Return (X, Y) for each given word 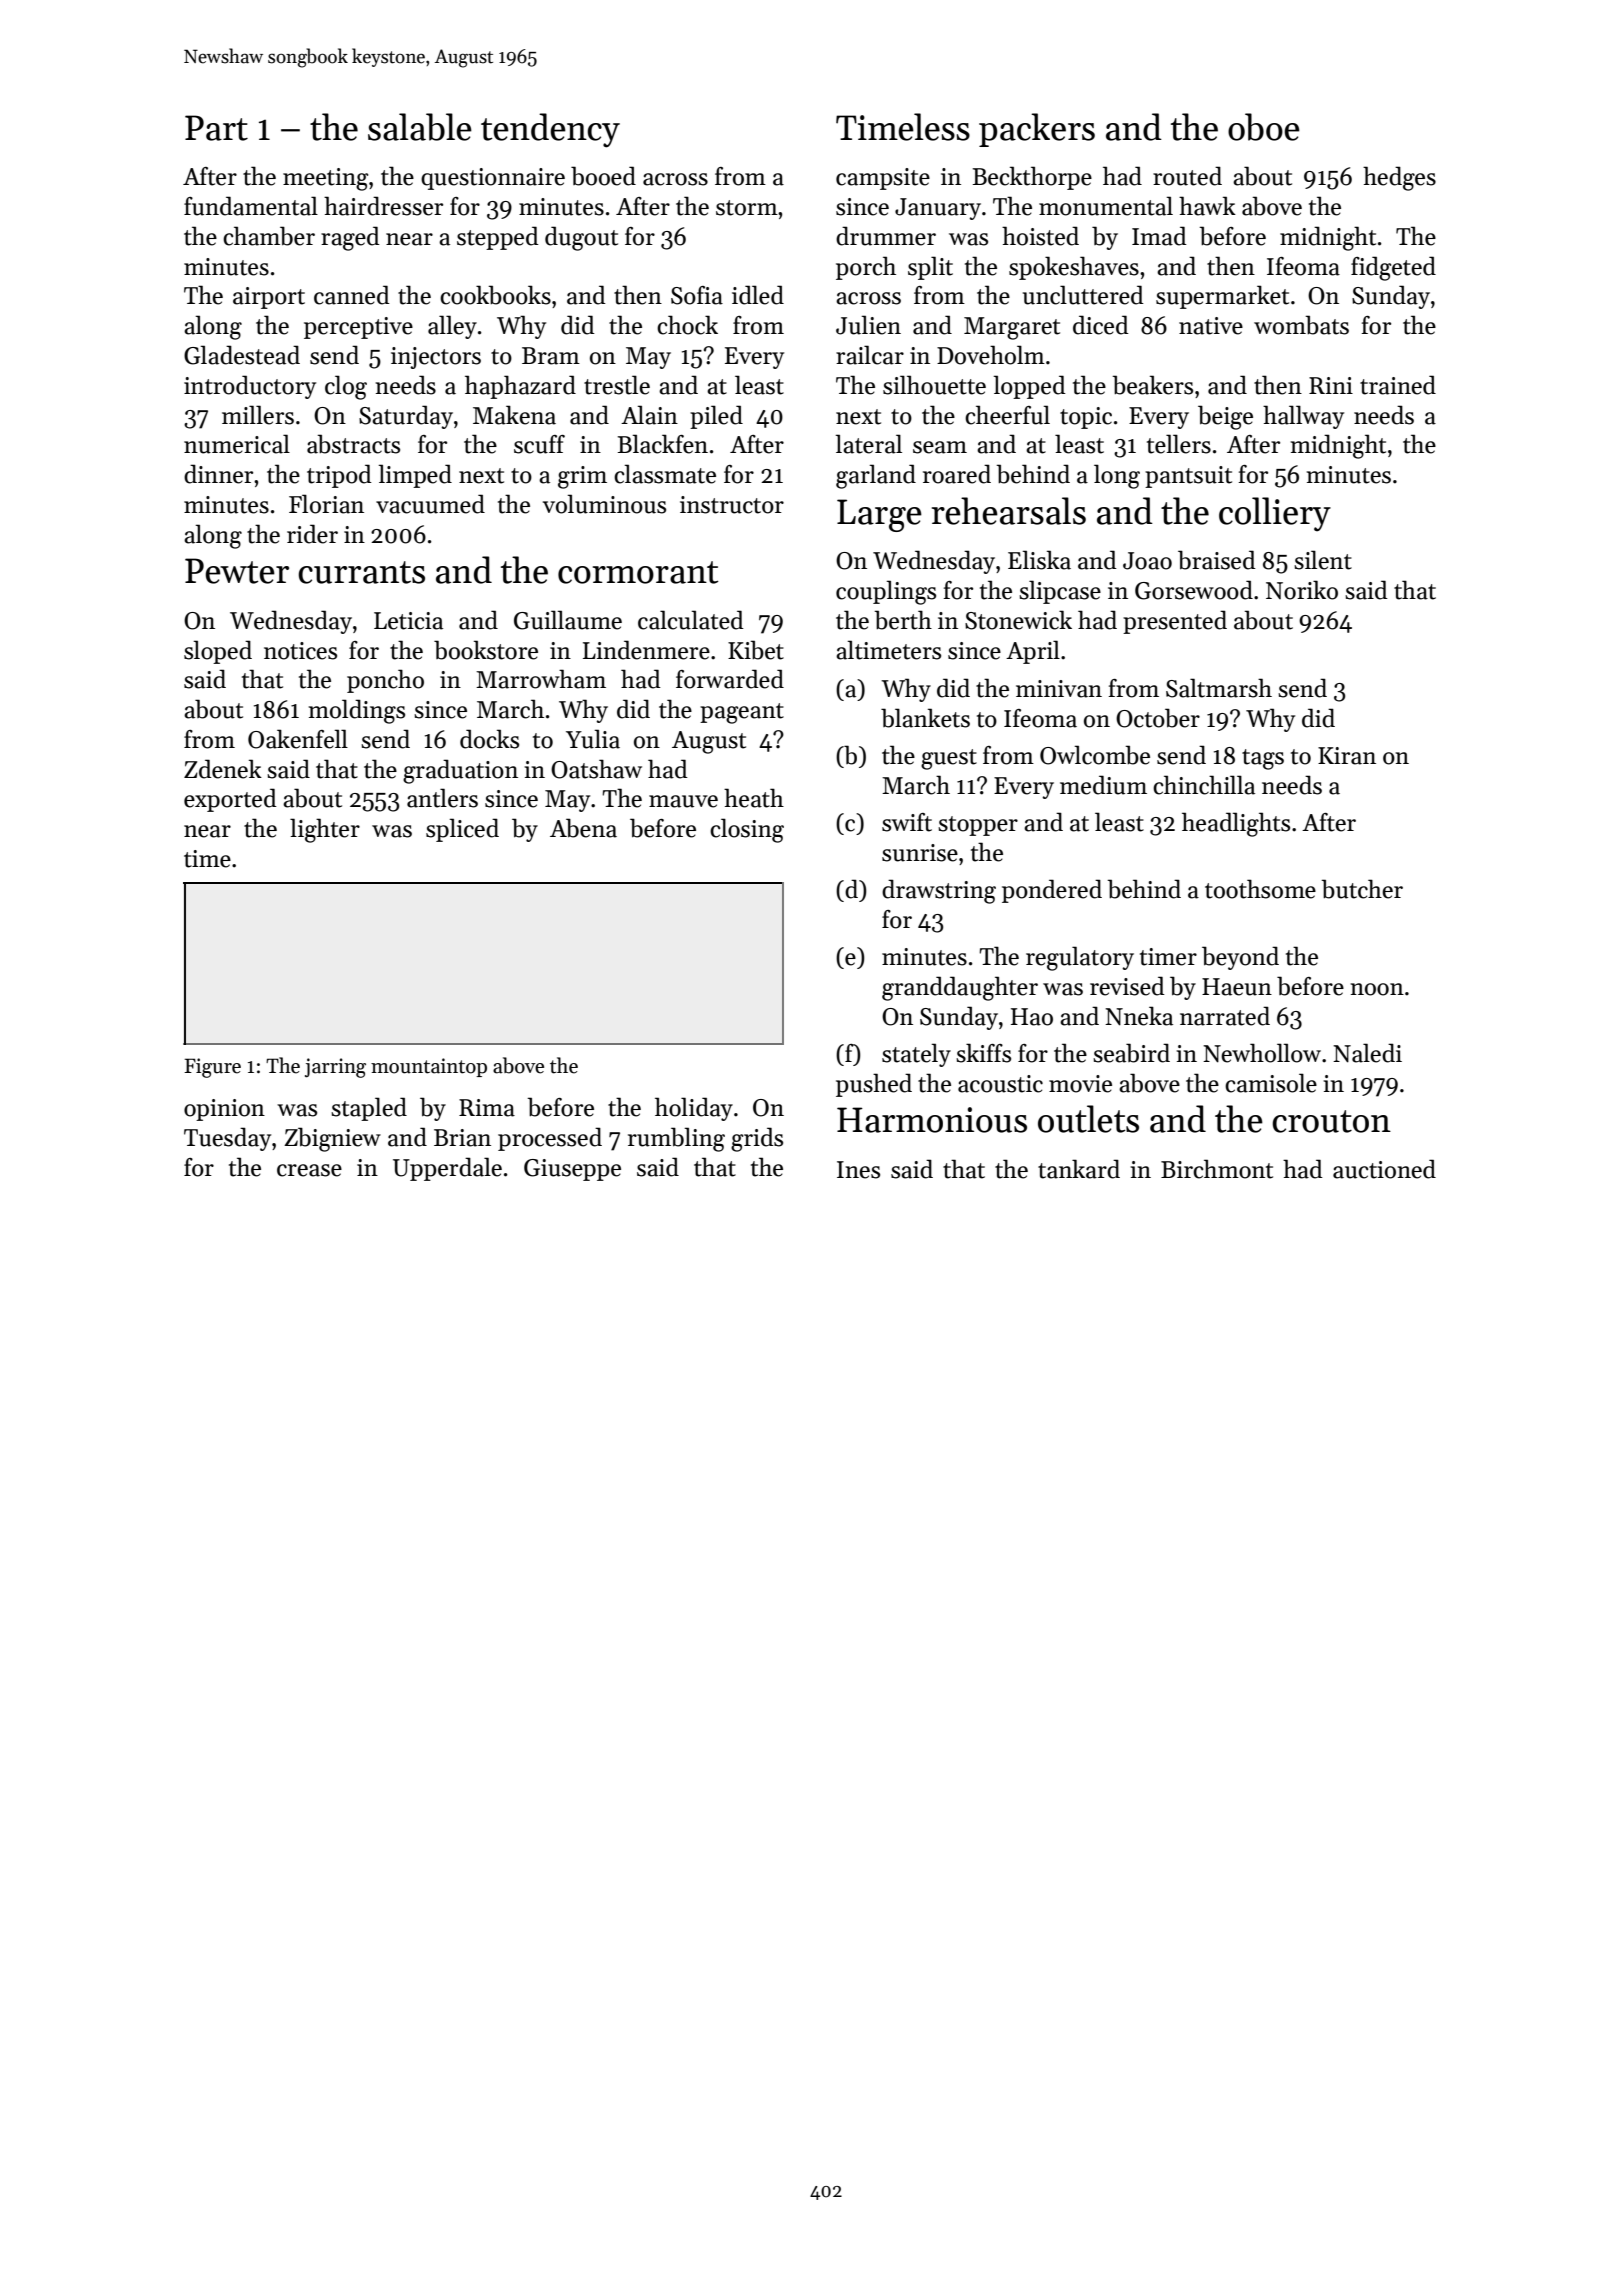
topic (1086, 418)
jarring (335, 1068)
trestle (617, 385)
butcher (1362, 889)
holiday (694, 1109)
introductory (250, 387)
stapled (369, 1109)
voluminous (604, 504)
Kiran (1347, 756)
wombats (1301, 325)
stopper (978, 826)
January (938, 209)
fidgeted (1393, 268)
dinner (218, 474)
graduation (460, 771)
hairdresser (383, 206)
